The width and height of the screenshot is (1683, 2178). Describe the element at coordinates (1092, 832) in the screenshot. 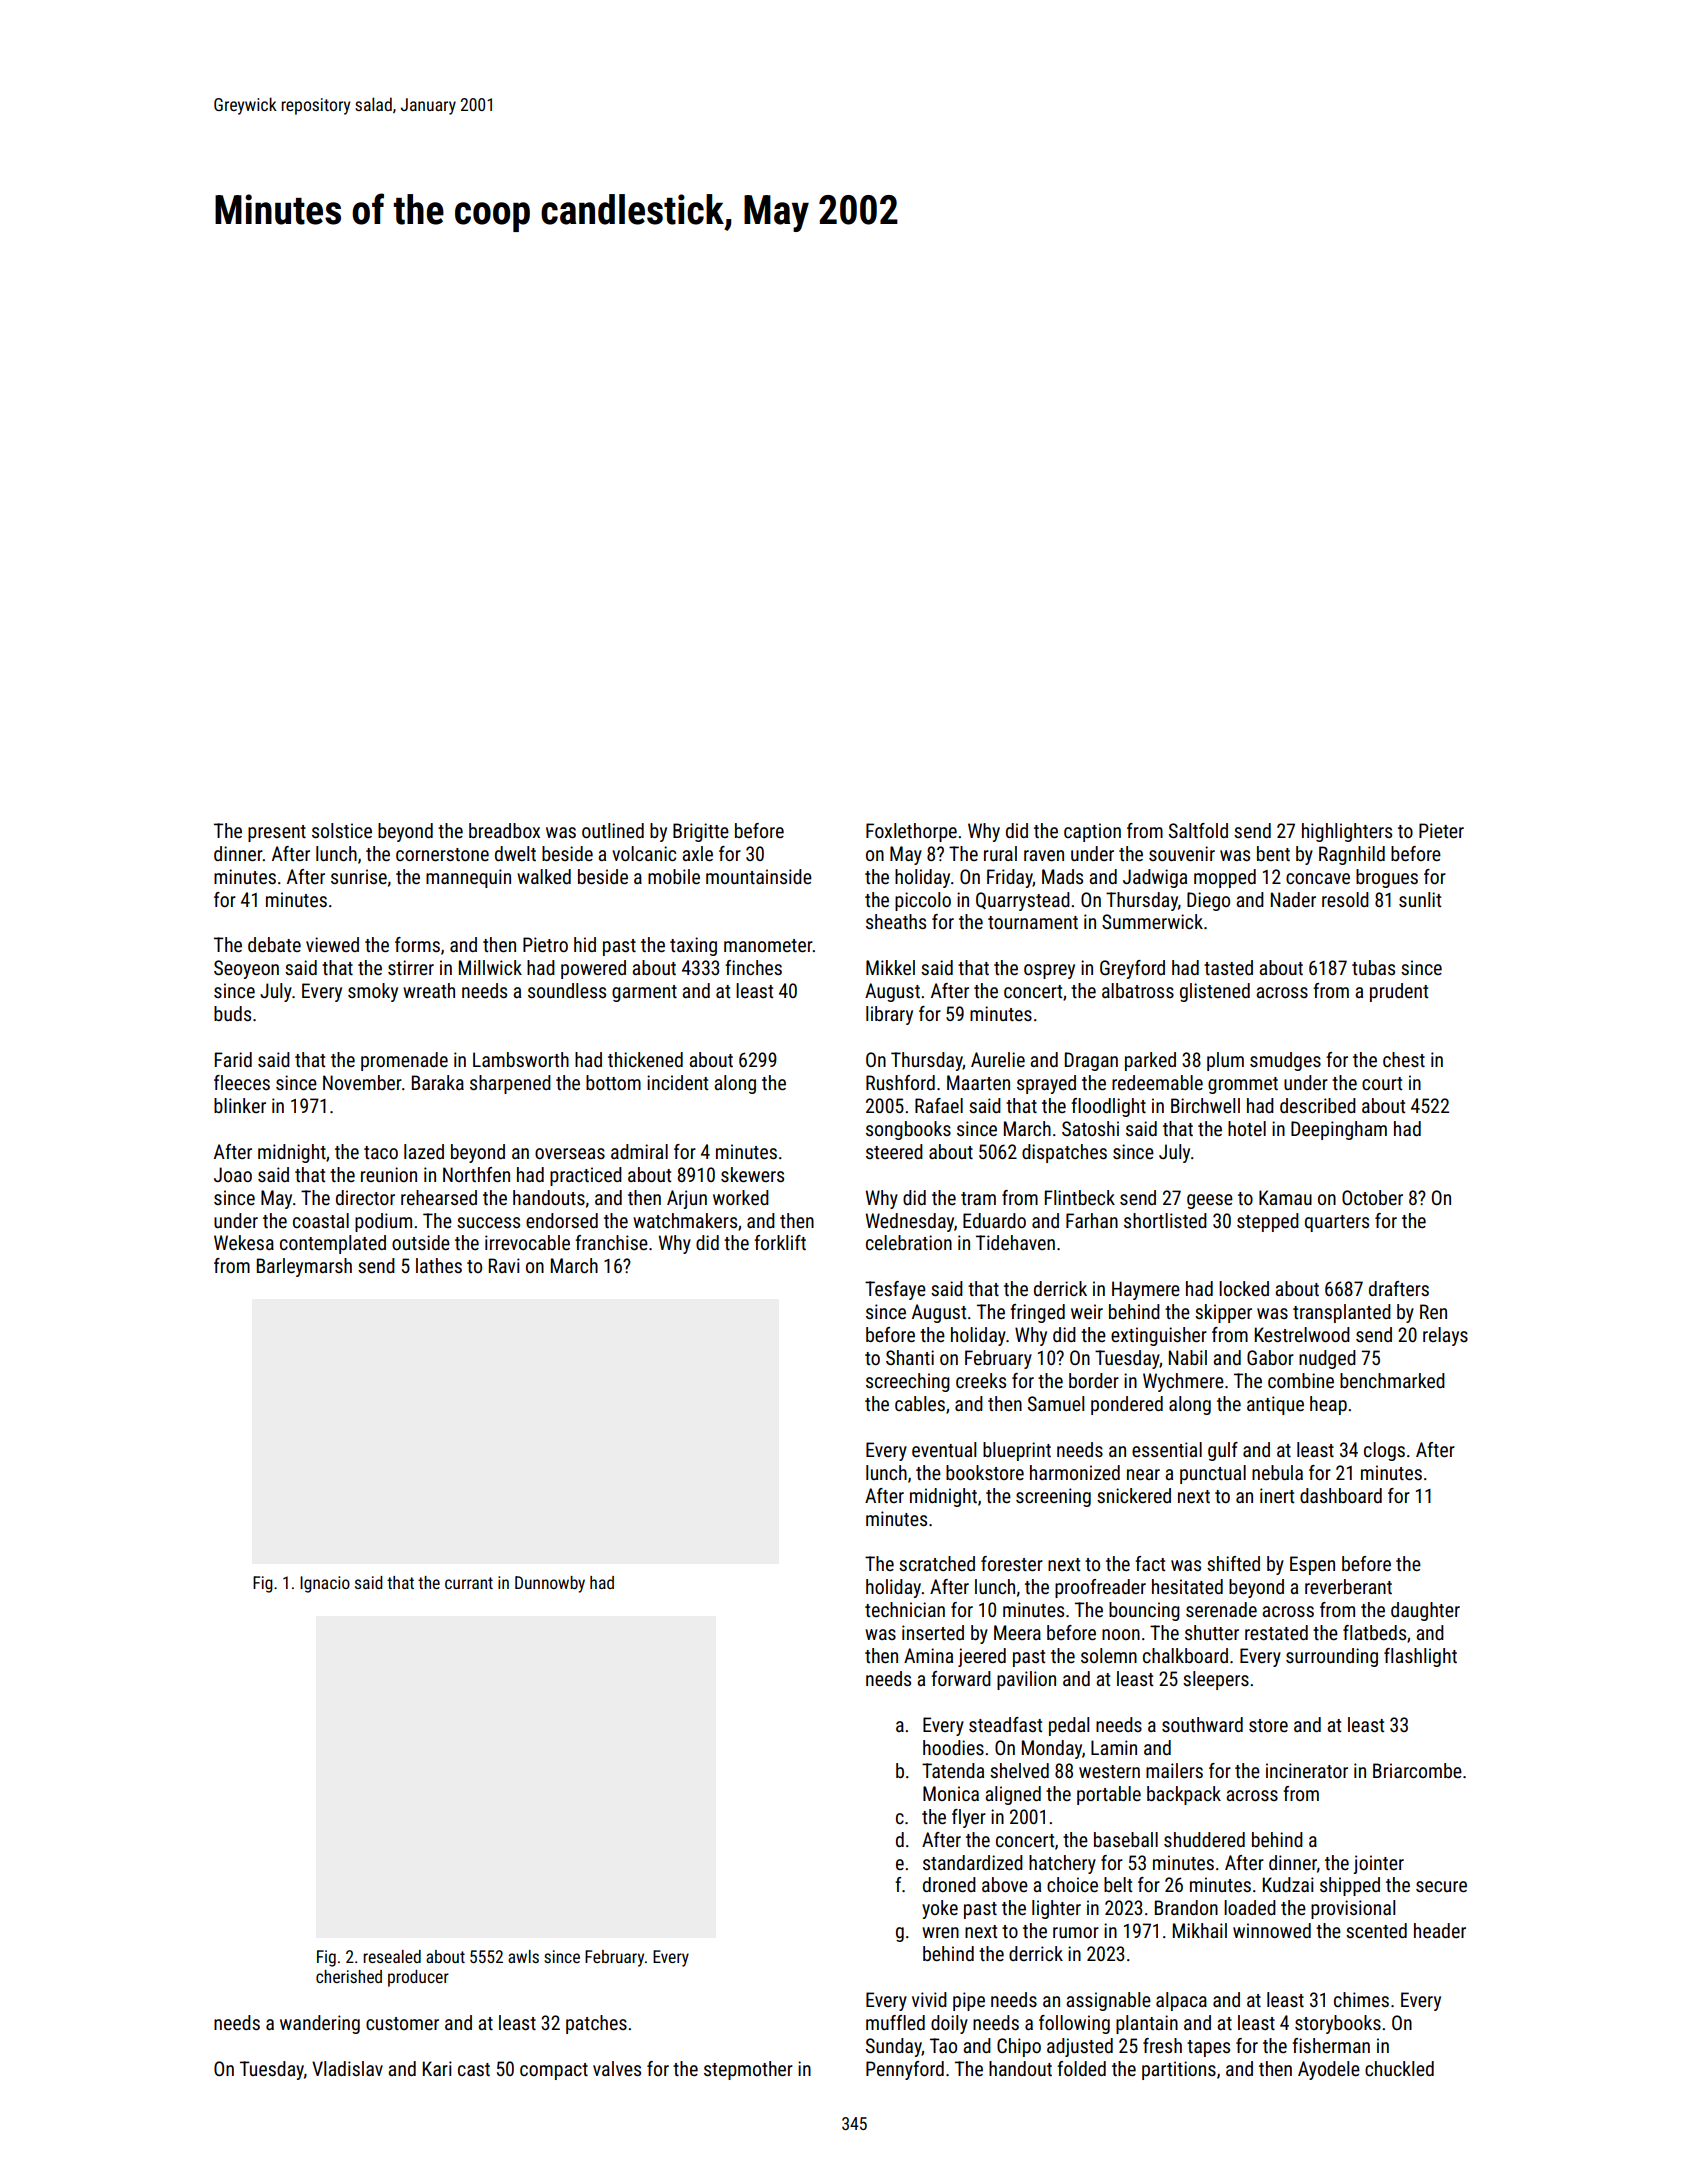

I see `caption` at that location.
